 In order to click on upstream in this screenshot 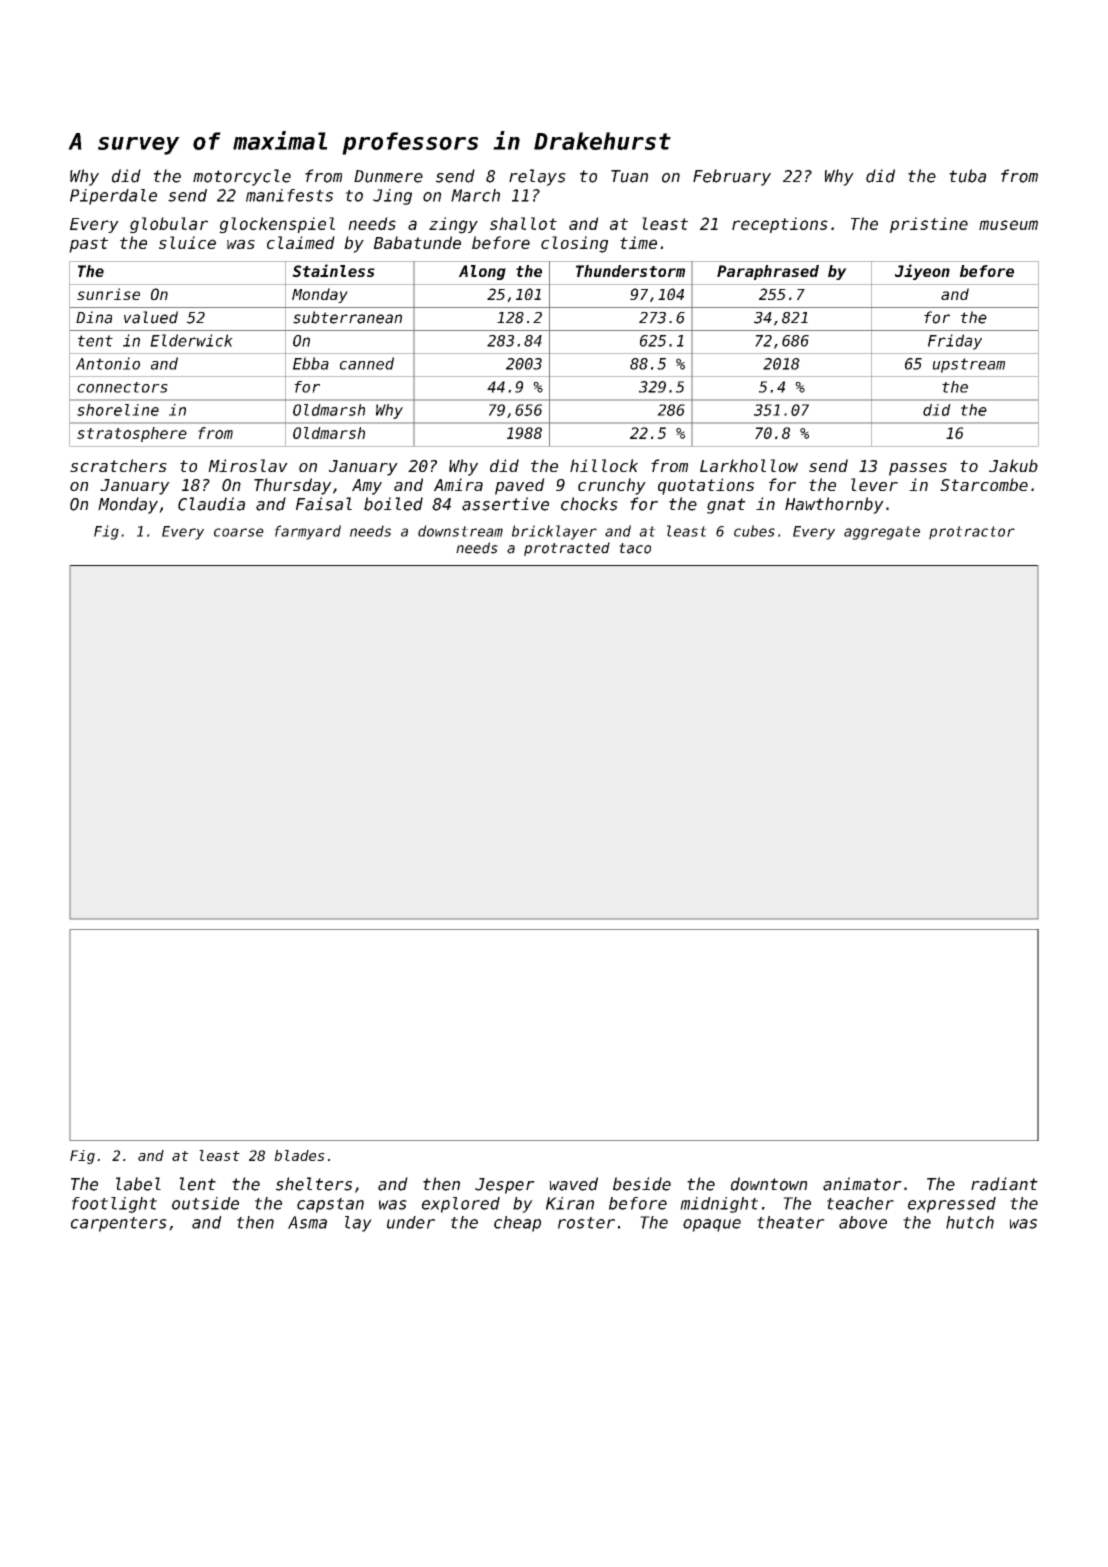, I will do `click(969, 365)`.
